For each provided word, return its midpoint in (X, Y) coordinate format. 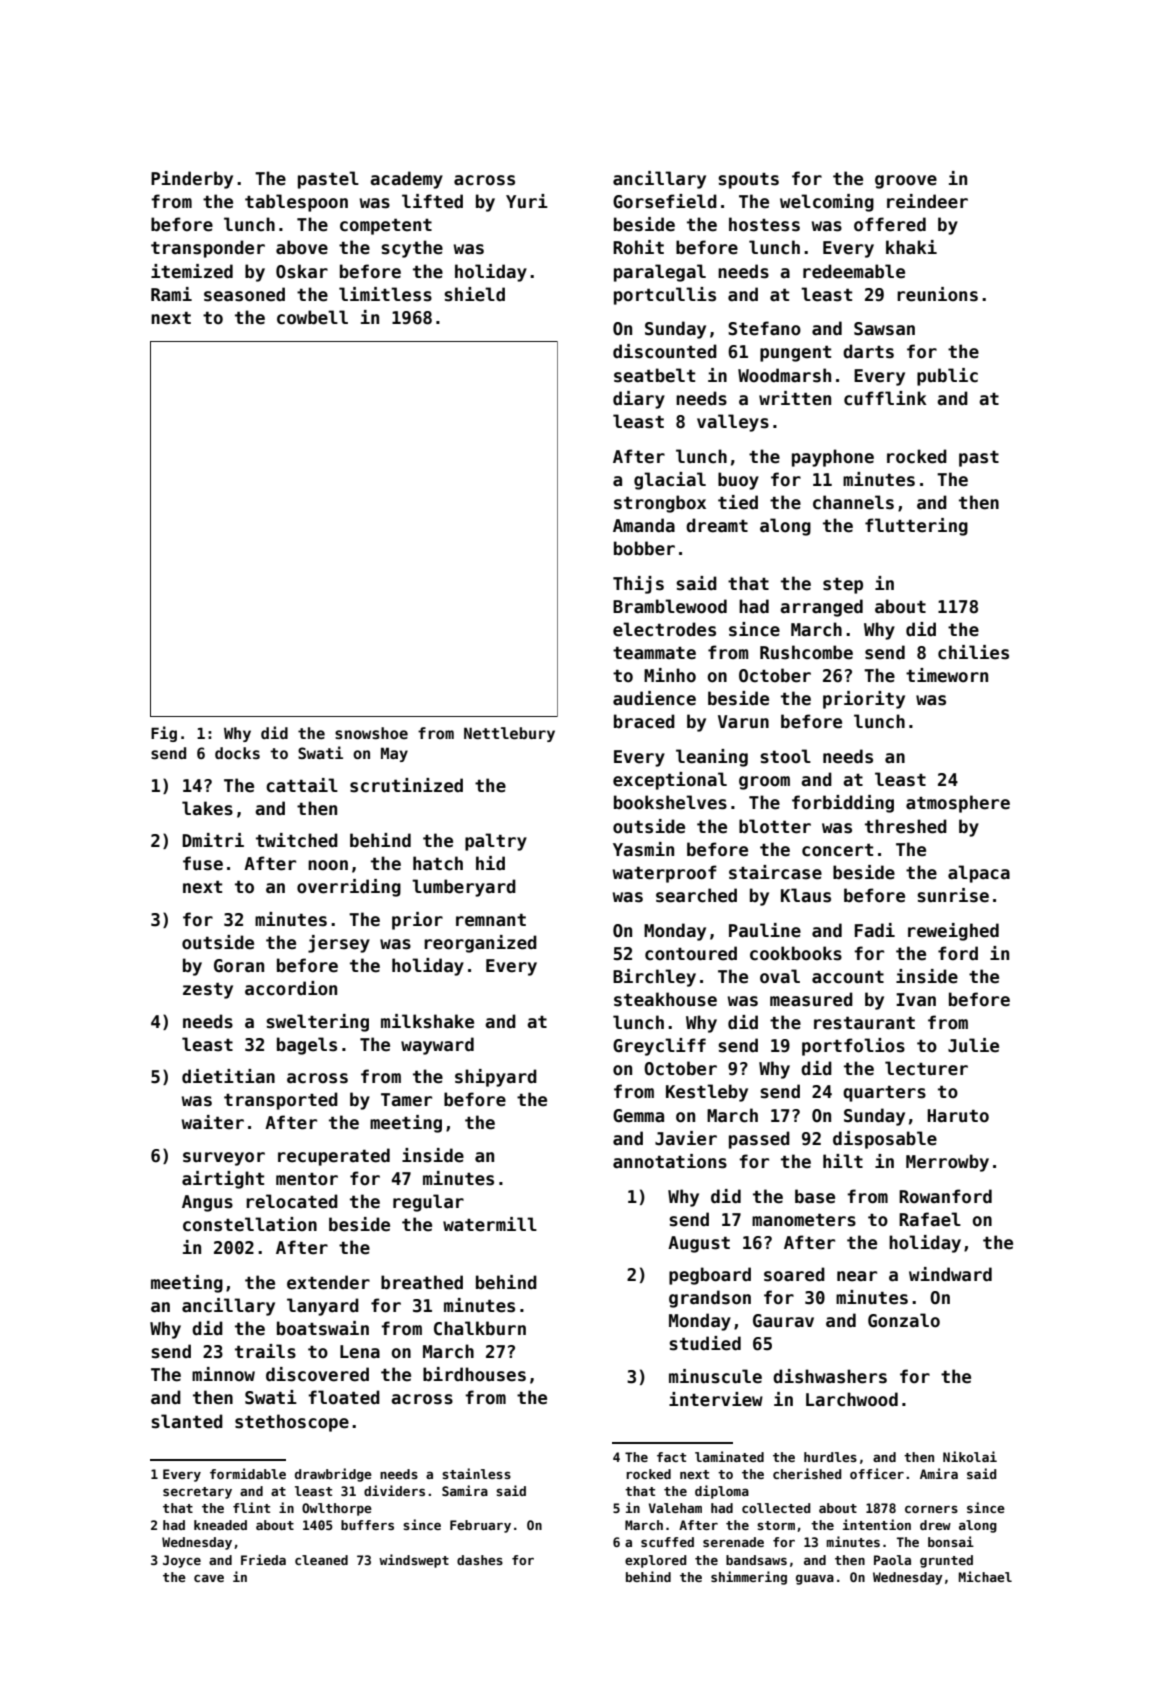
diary (639, 400)
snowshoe (371, 733)
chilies (973, 652)
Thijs (638, 585)
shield (474, 294)
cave (209, 1578)
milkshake (427, 1021)
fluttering (916, 527)
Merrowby (947, 1163)
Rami (171, 294)
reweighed (953, 932)
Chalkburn (480, 1328)
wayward (437, 1046)
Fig (164, 734)
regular (428, 1203)
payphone (833, 458)
